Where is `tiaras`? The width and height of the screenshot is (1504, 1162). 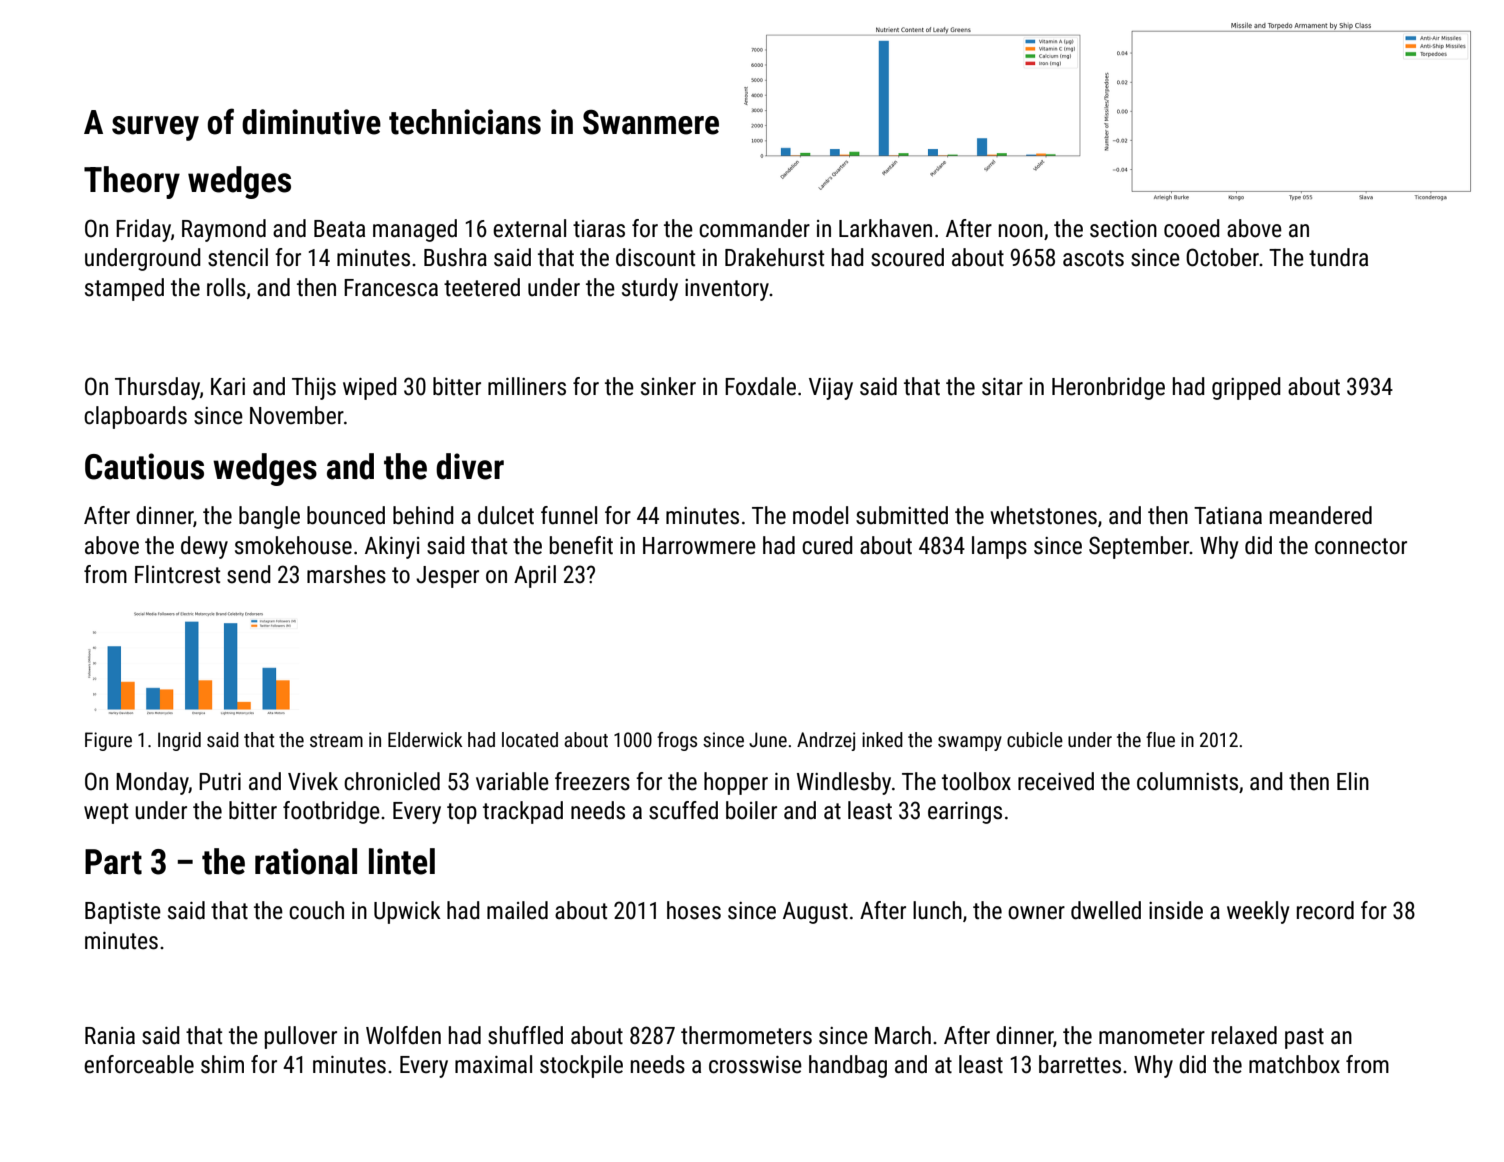
tiaras is located at coordinates (599, 229).
